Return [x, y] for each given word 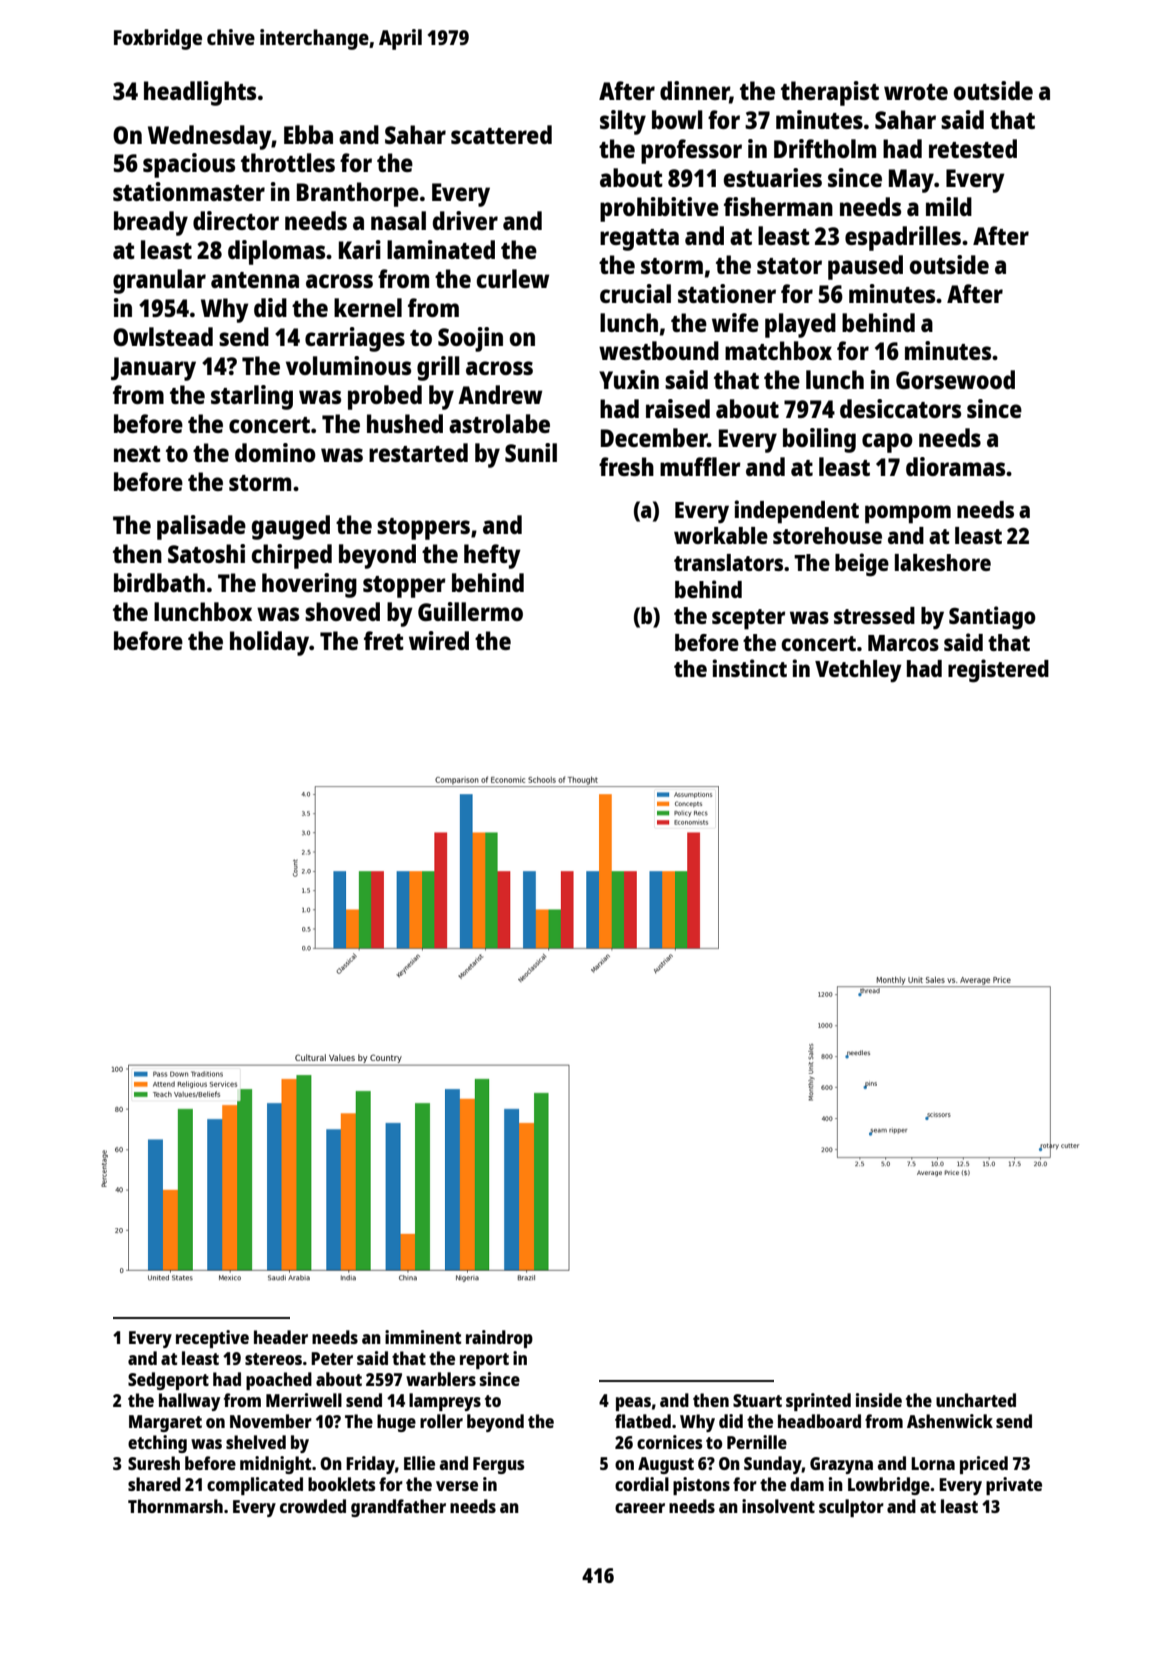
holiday [269, 643]
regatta [639, 240]
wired [439, 640]
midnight [275, 1465]
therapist [830, 93]
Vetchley [858, 671]
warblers [441, 1379]
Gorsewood [955, 379]
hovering [309, 585]
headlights [200, 93]
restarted [418, 452]
